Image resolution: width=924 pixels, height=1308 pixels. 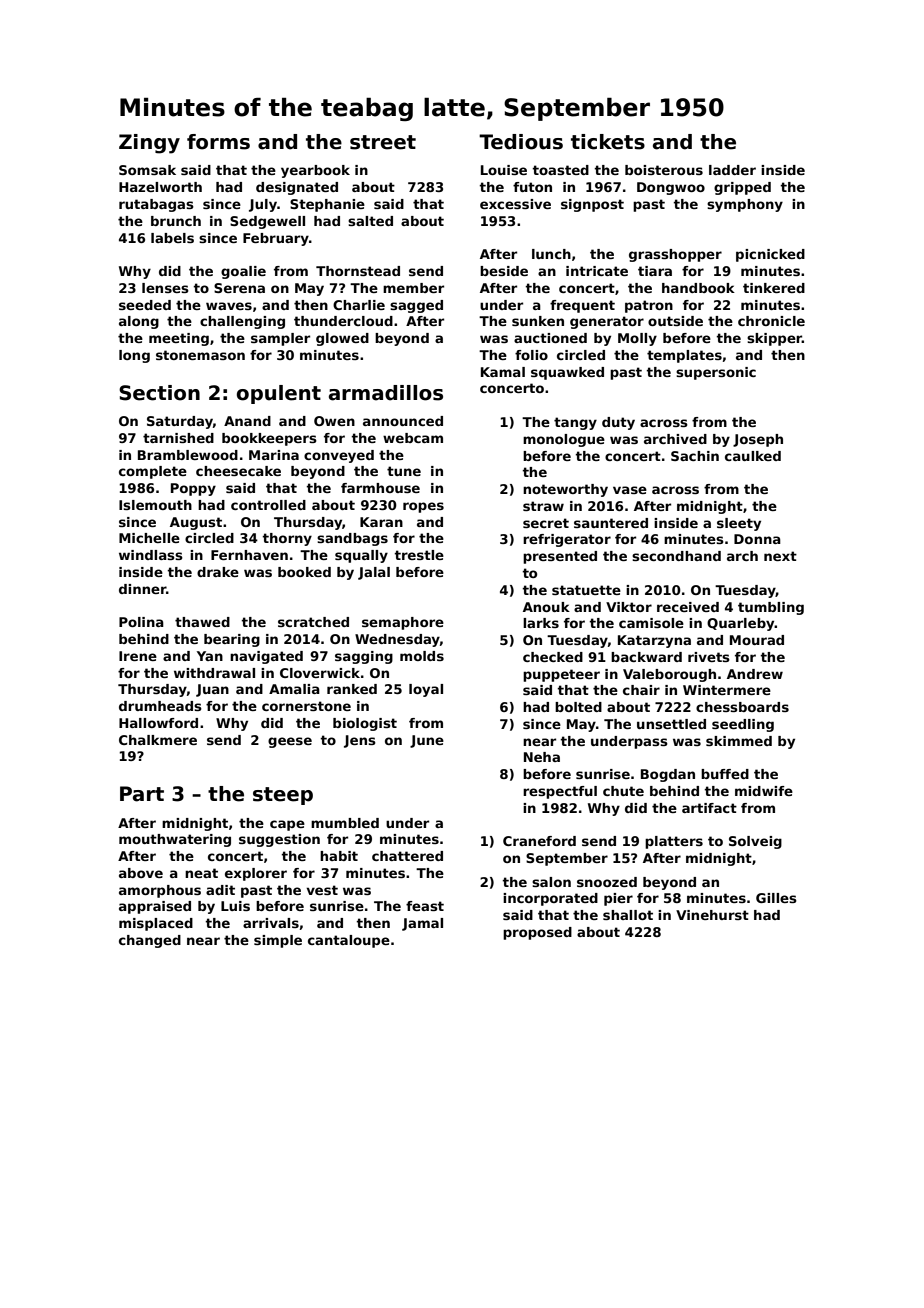 I want to click on tickets, so click(x=608, y=142).
